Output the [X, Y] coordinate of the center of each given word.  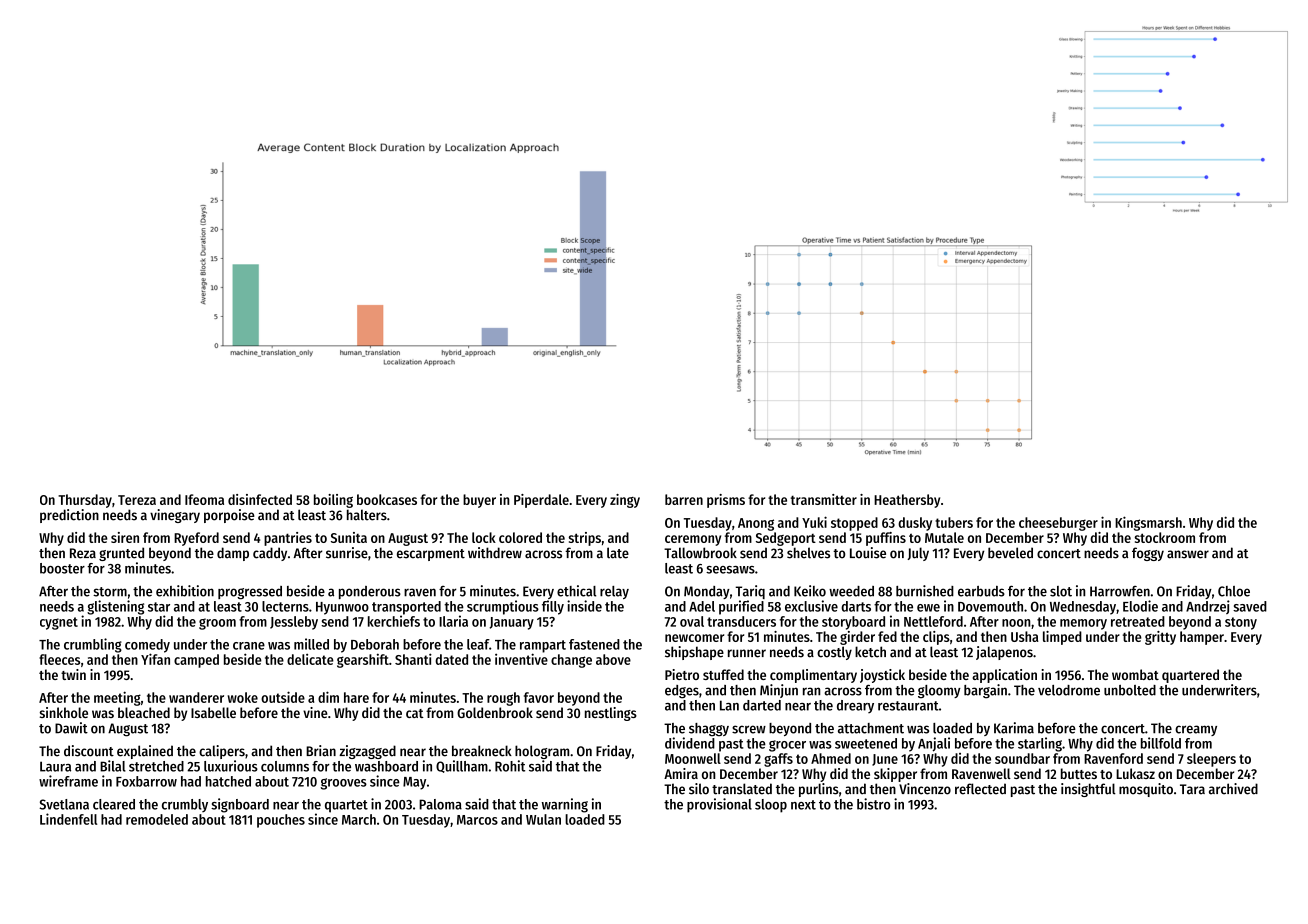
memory [1083, 624]
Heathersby [907, 501]
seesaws [730, 570]
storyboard [853, 623]
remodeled [157, 819]
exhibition [185, 591]
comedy [147, 646]
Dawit [71, 728]
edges [682, 692]
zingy [625, 501]
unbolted [1130, 690]
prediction [69, 516]
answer [1188, 554]
